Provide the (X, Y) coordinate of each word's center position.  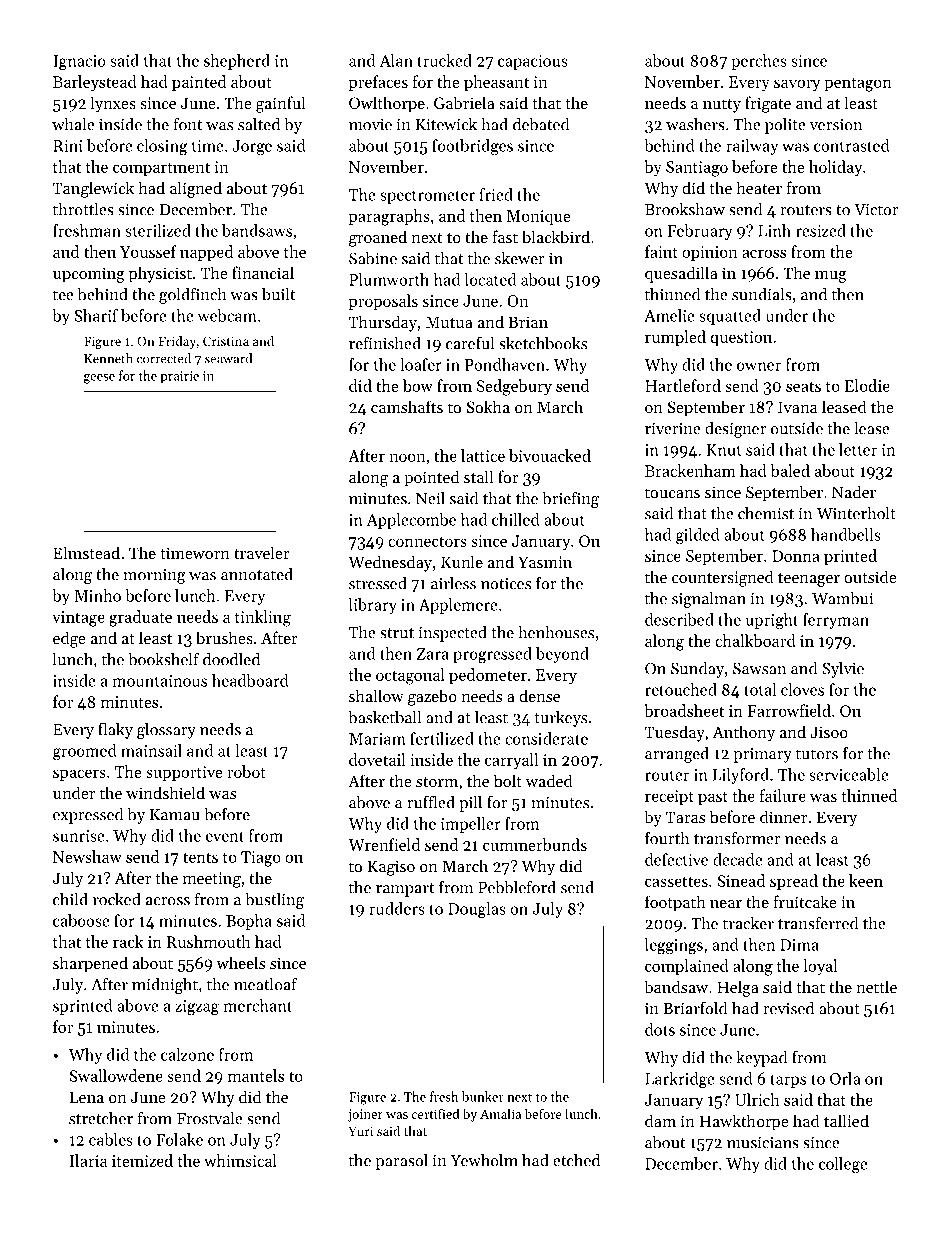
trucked (444, 60)
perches (759, 62)
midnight (165, 986)
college (843, 1165)
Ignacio (79, 63)
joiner (365, 1115)
